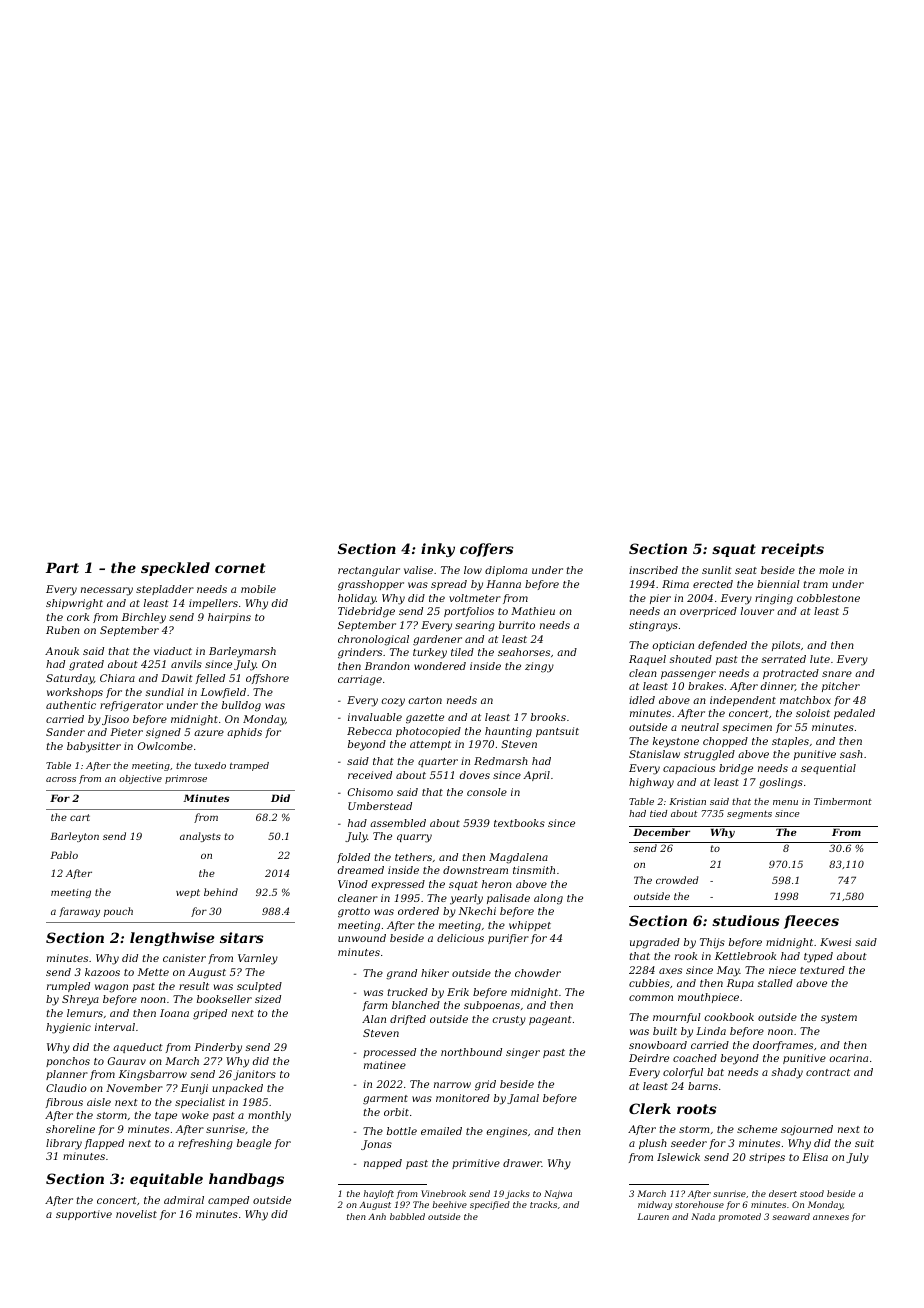 Image resolution: width=924 pixels, height=1308 pixels. What do you see at coordinates (790, 742) in the page?
I see `staples` at bounding box center [790, 742].
